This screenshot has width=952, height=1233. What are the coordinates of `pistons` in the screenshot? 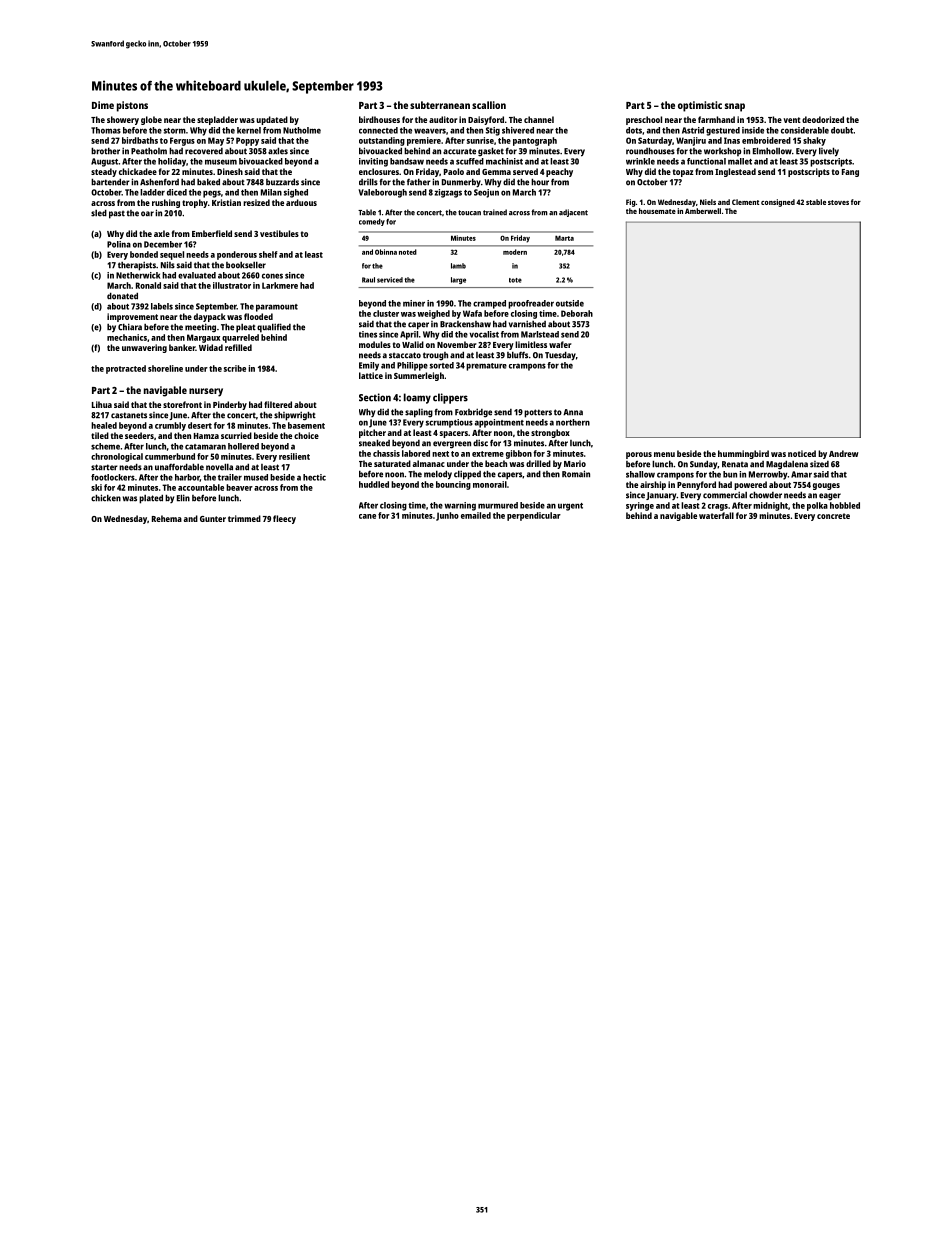 It's located at (132, 106).
